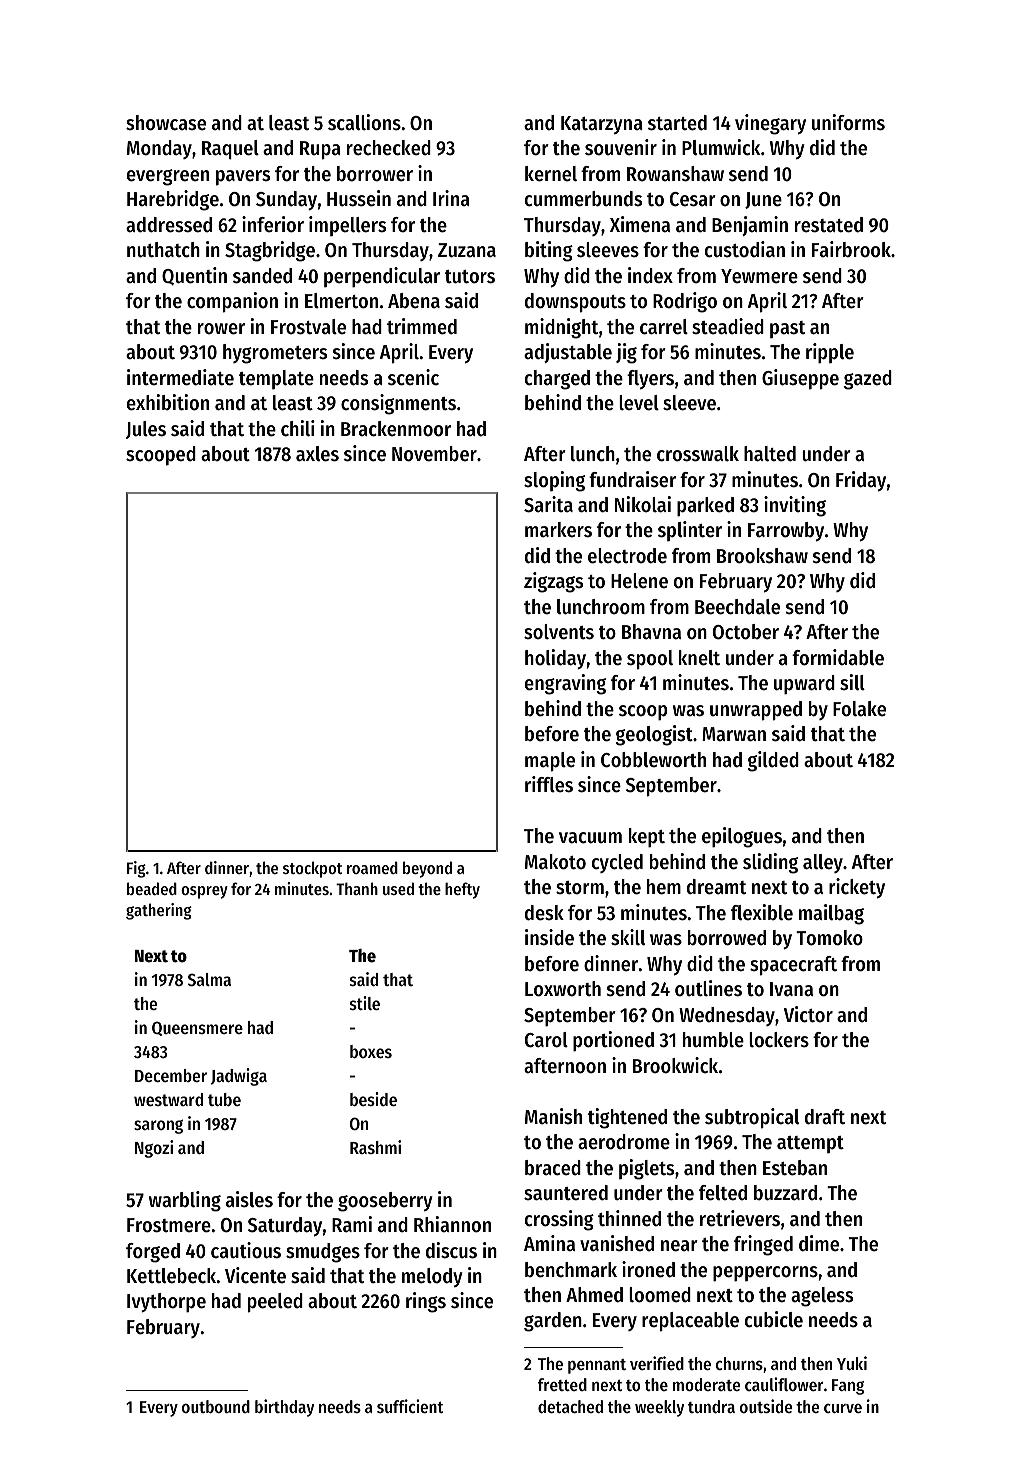 Image resolution: width=1022 pixels, height=1480 pixels. Describe the element at coordinates (546, 1040) in the screenshot. I see `Carol` at that location.
